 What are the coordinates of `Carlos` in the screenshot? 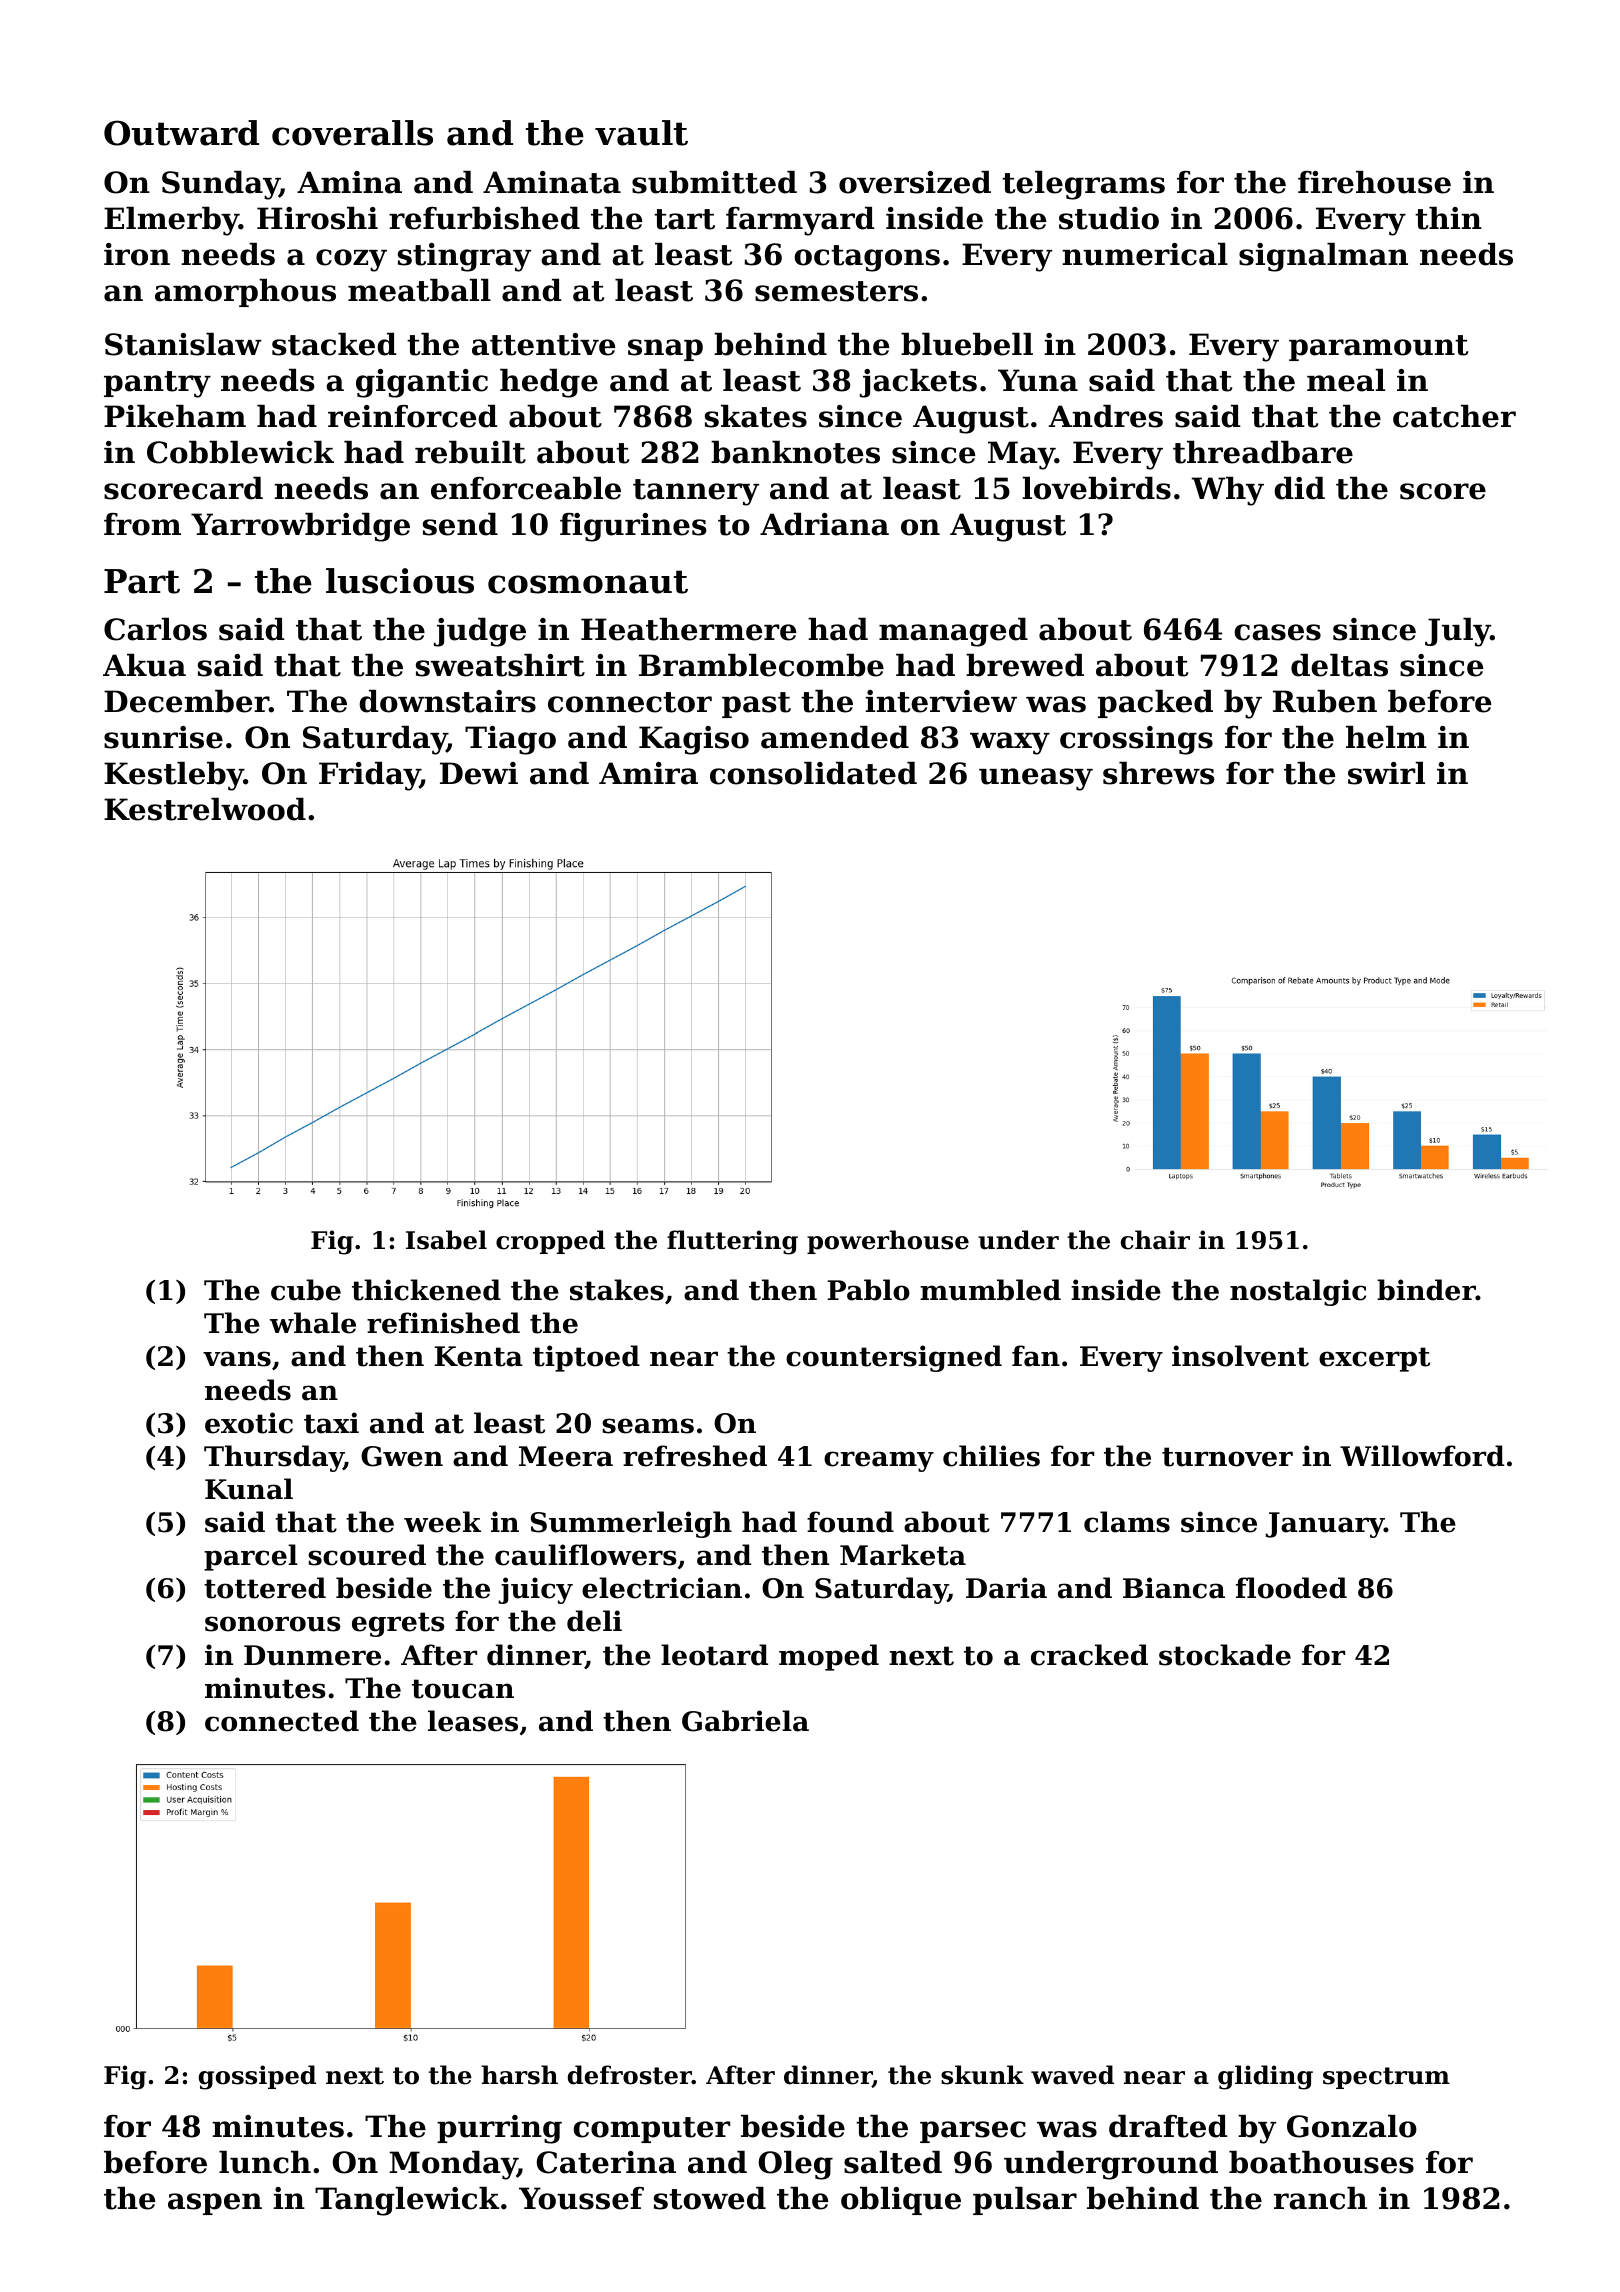 It's located at (155, 629).
